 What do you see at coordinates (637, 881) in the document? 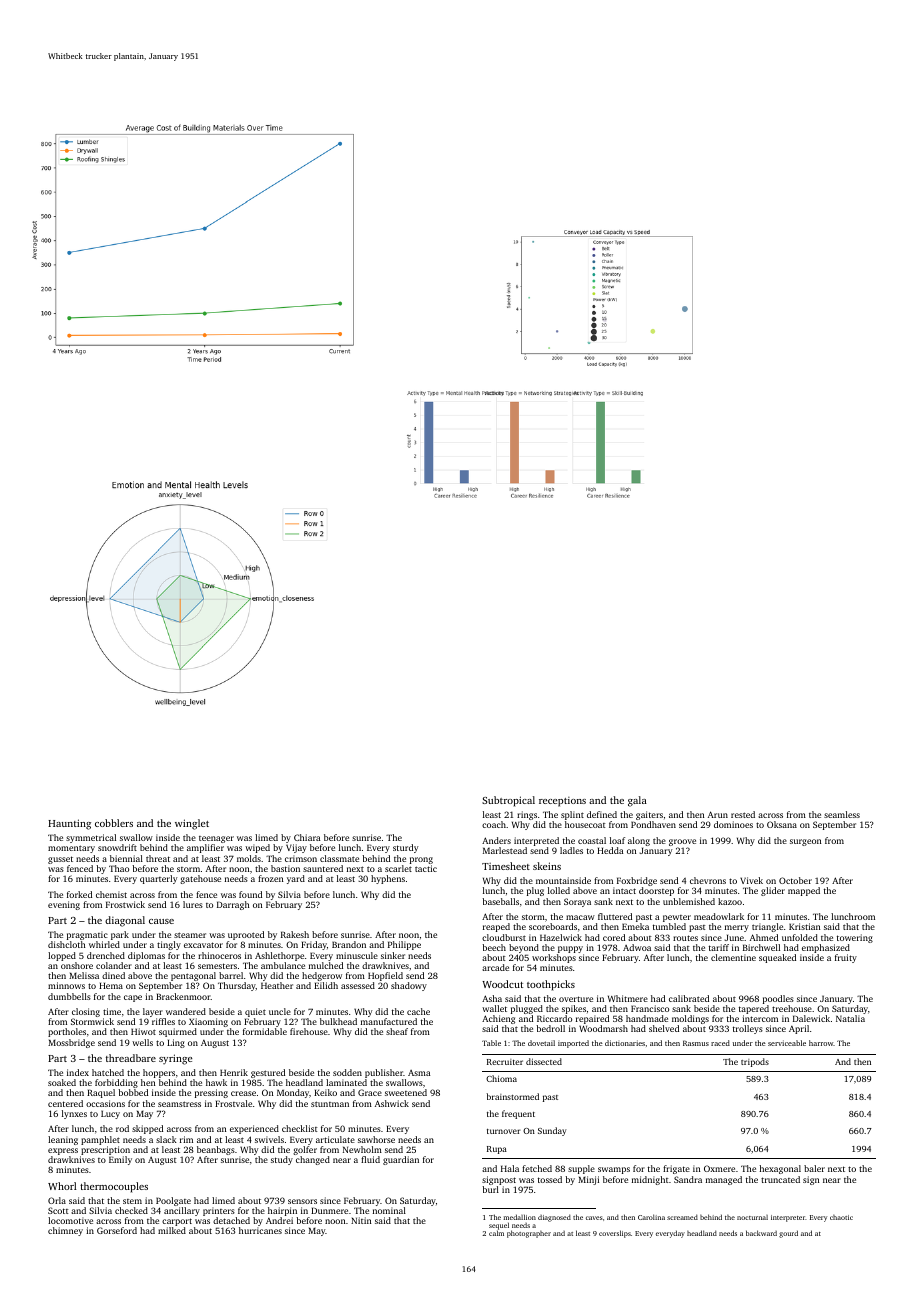
I see `Foxbridge` at bounding box center [637, 881].
